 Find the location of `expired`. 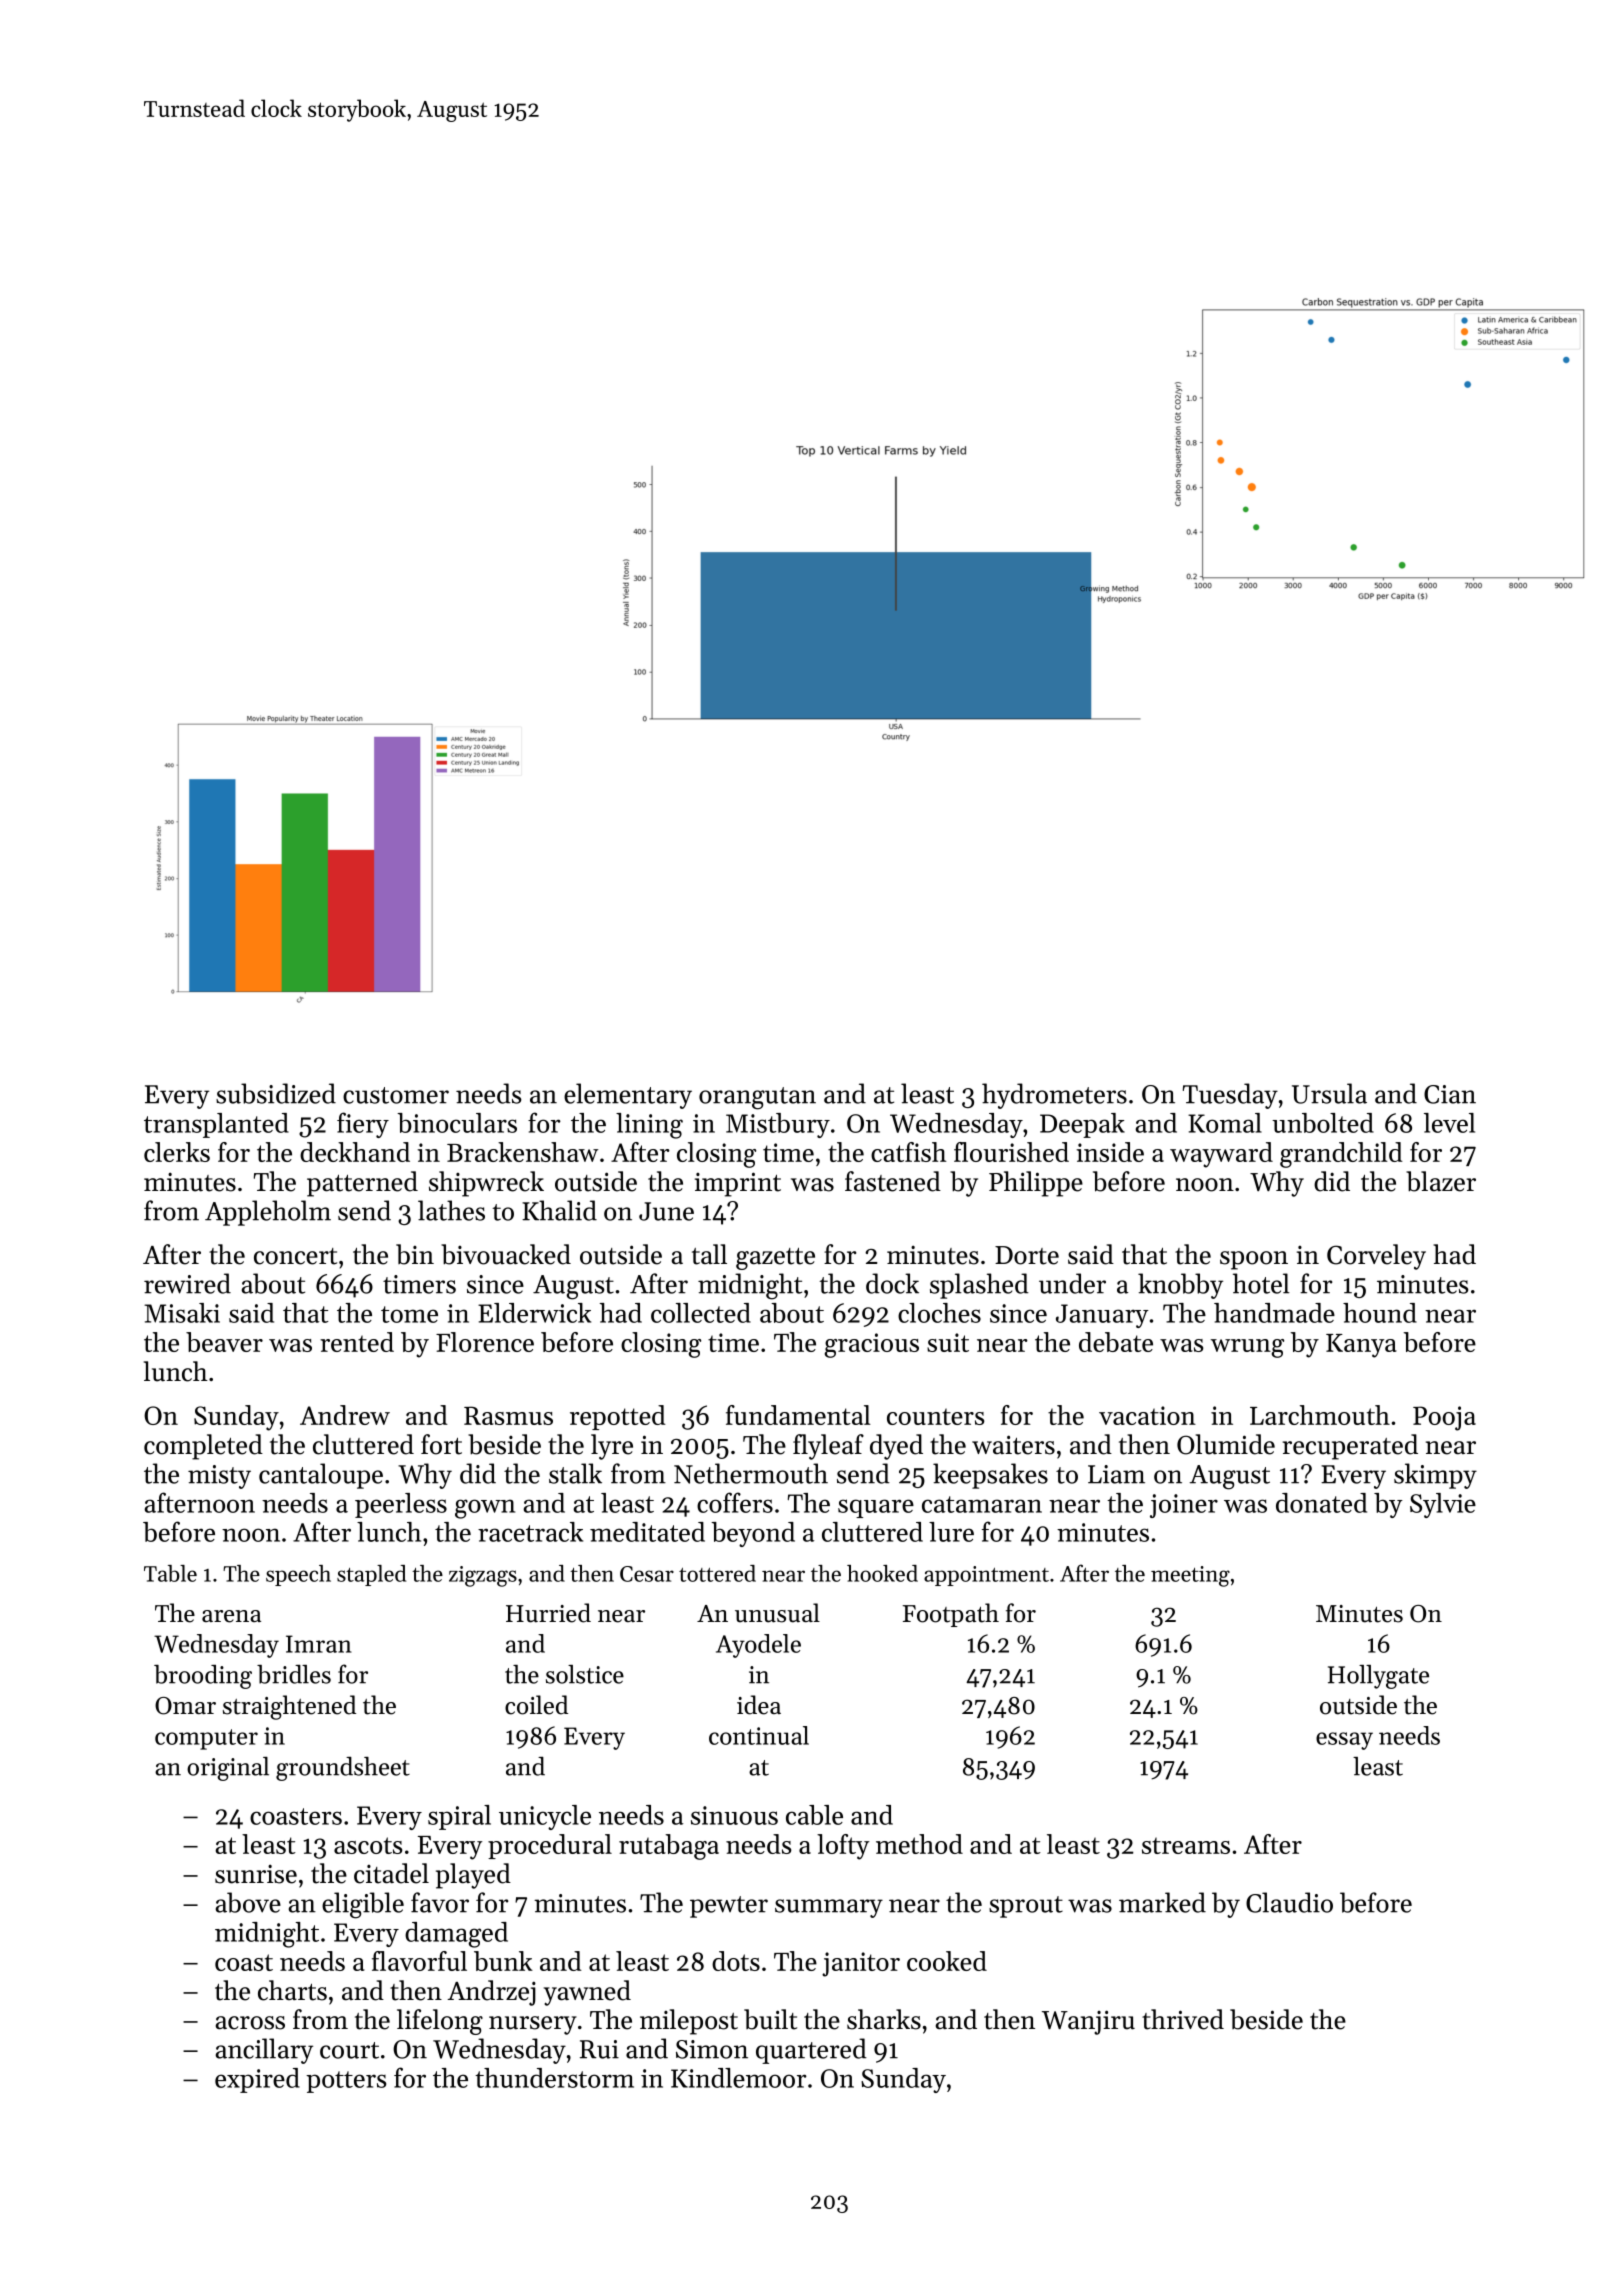

expired is located at coordinates (257, 2080).
